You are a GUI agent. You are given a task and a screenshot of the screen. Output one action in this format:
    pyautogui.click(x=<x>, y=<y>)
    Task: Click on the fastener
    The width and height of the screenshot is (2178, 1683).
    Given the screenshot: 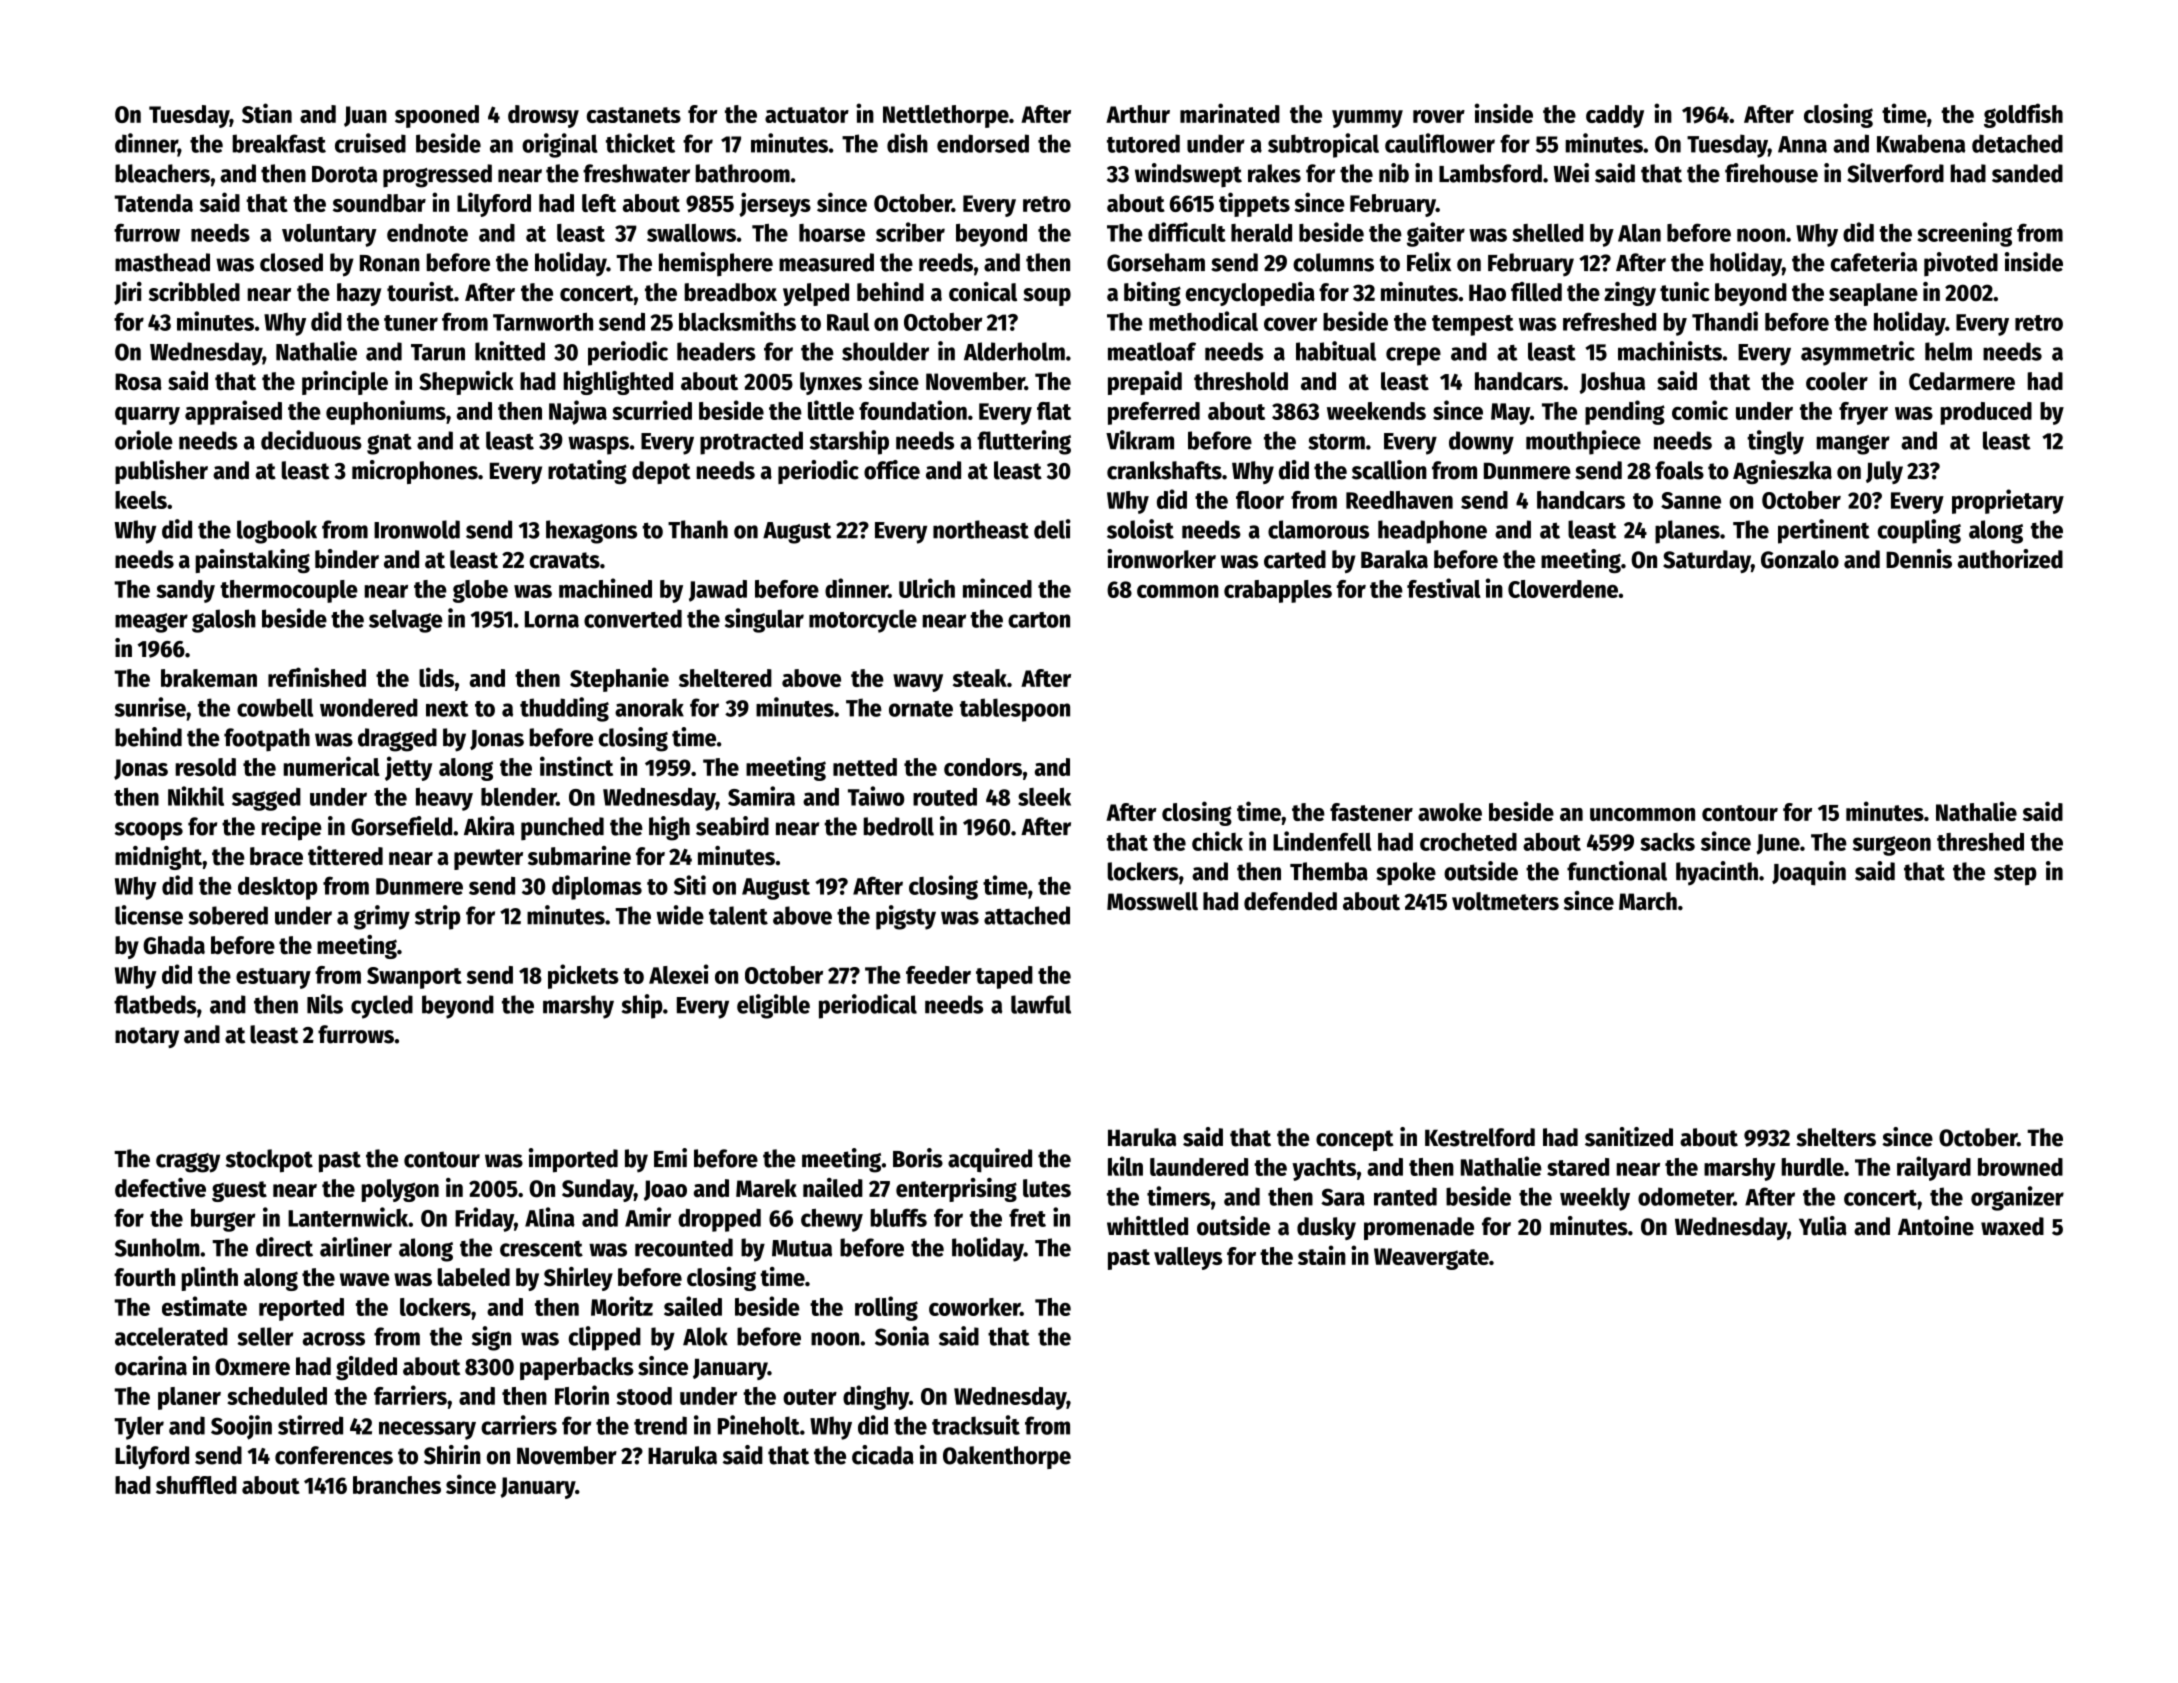 What is the action you would take?
    pyautogui.click(x=1371, y=812)
